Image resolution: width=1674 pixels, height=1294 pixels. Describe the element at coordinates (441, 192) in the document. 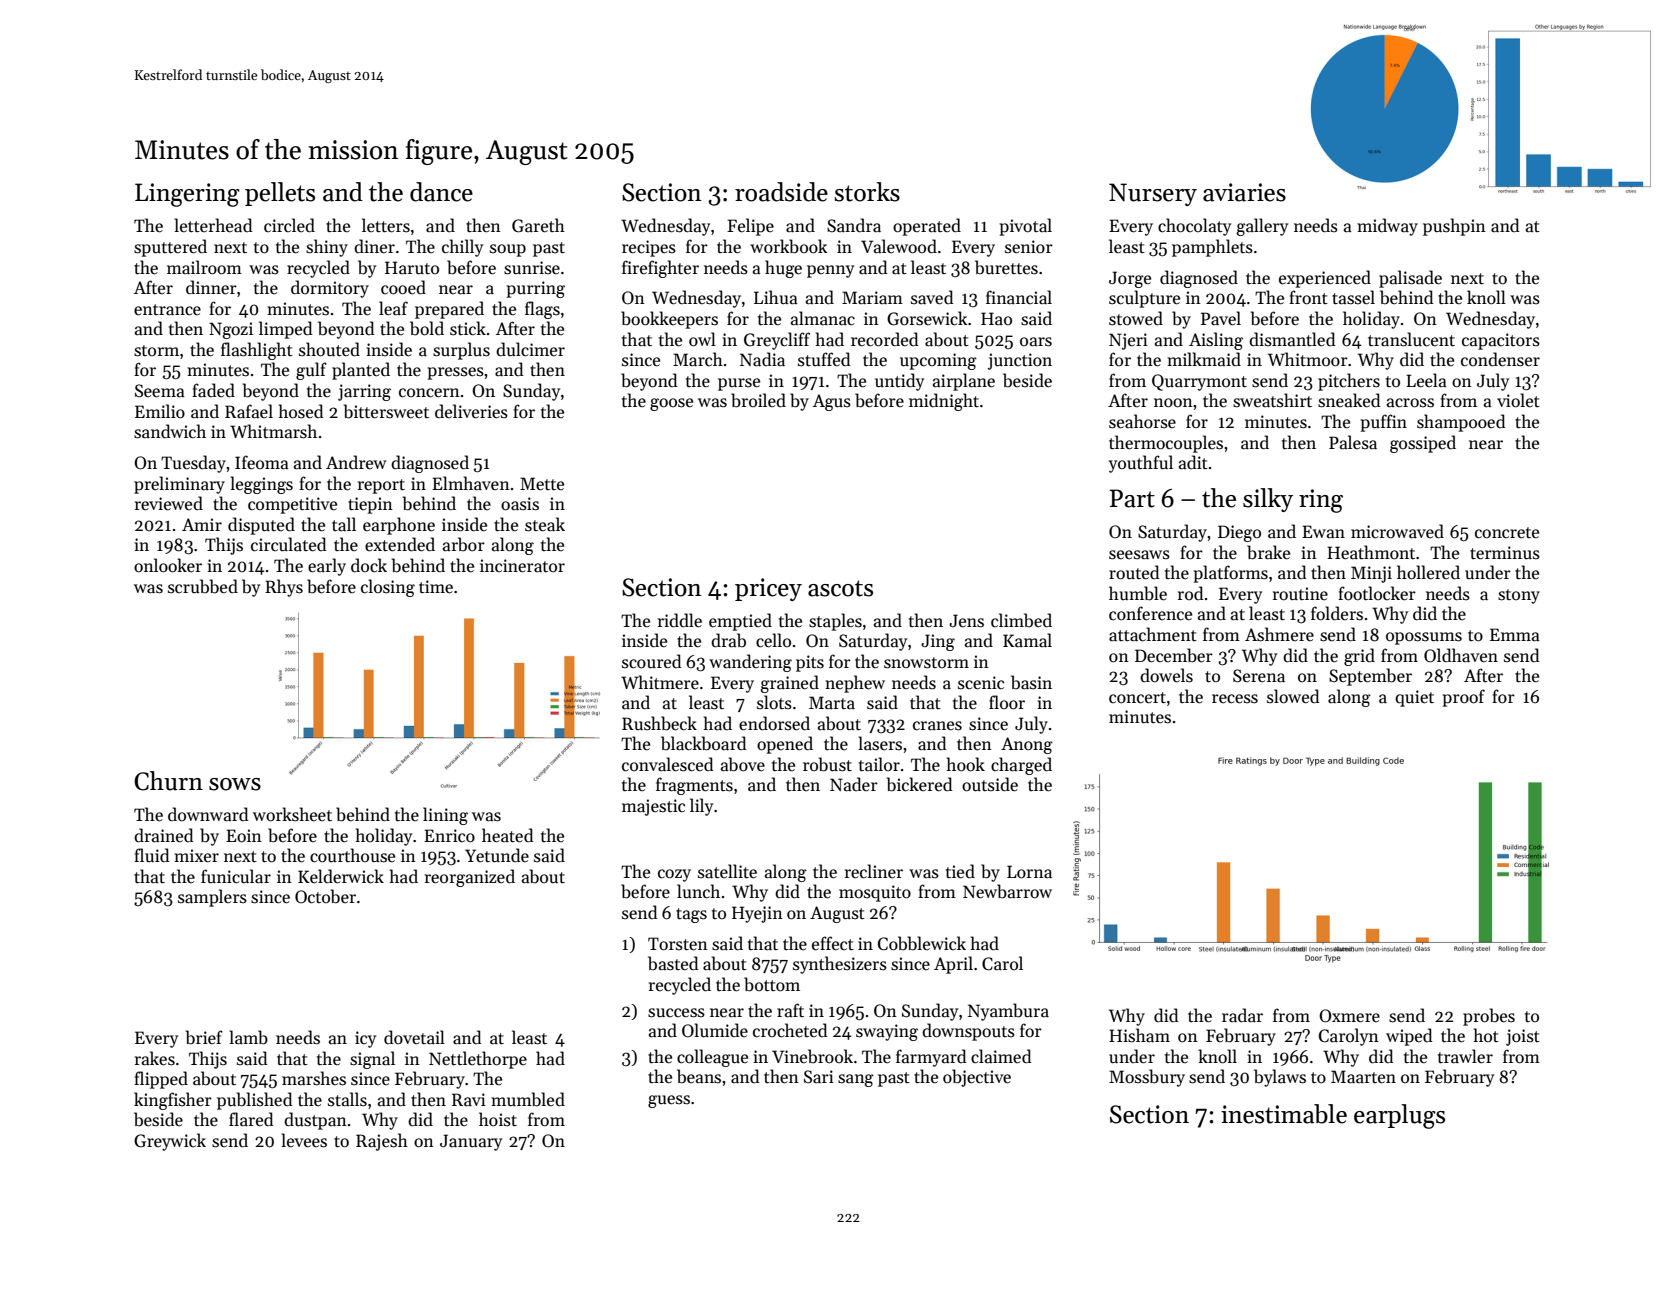

I see `dance` at that location.
